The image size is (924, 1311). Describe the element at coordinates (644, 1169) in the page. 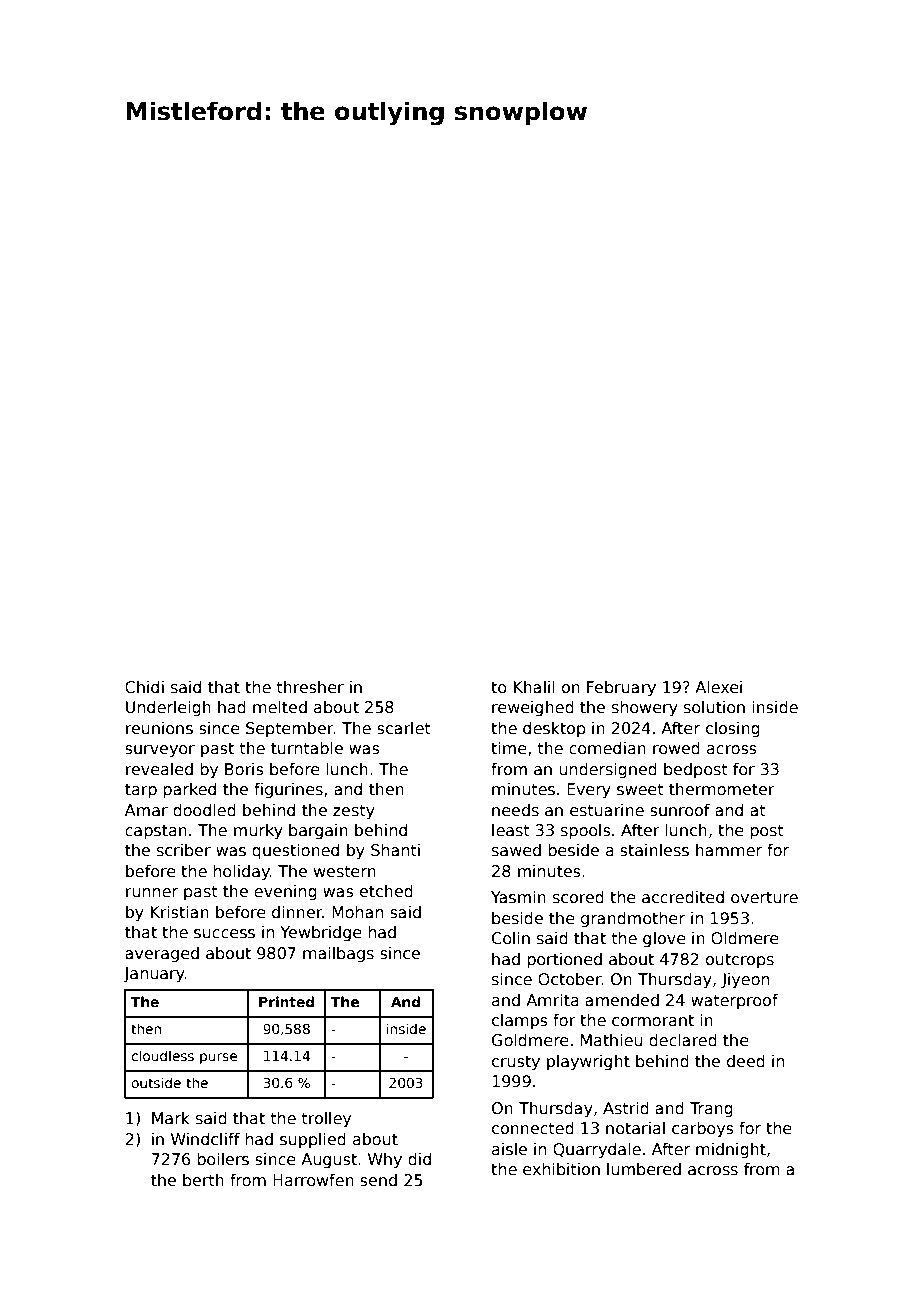

I see `lumbered` at that location.
